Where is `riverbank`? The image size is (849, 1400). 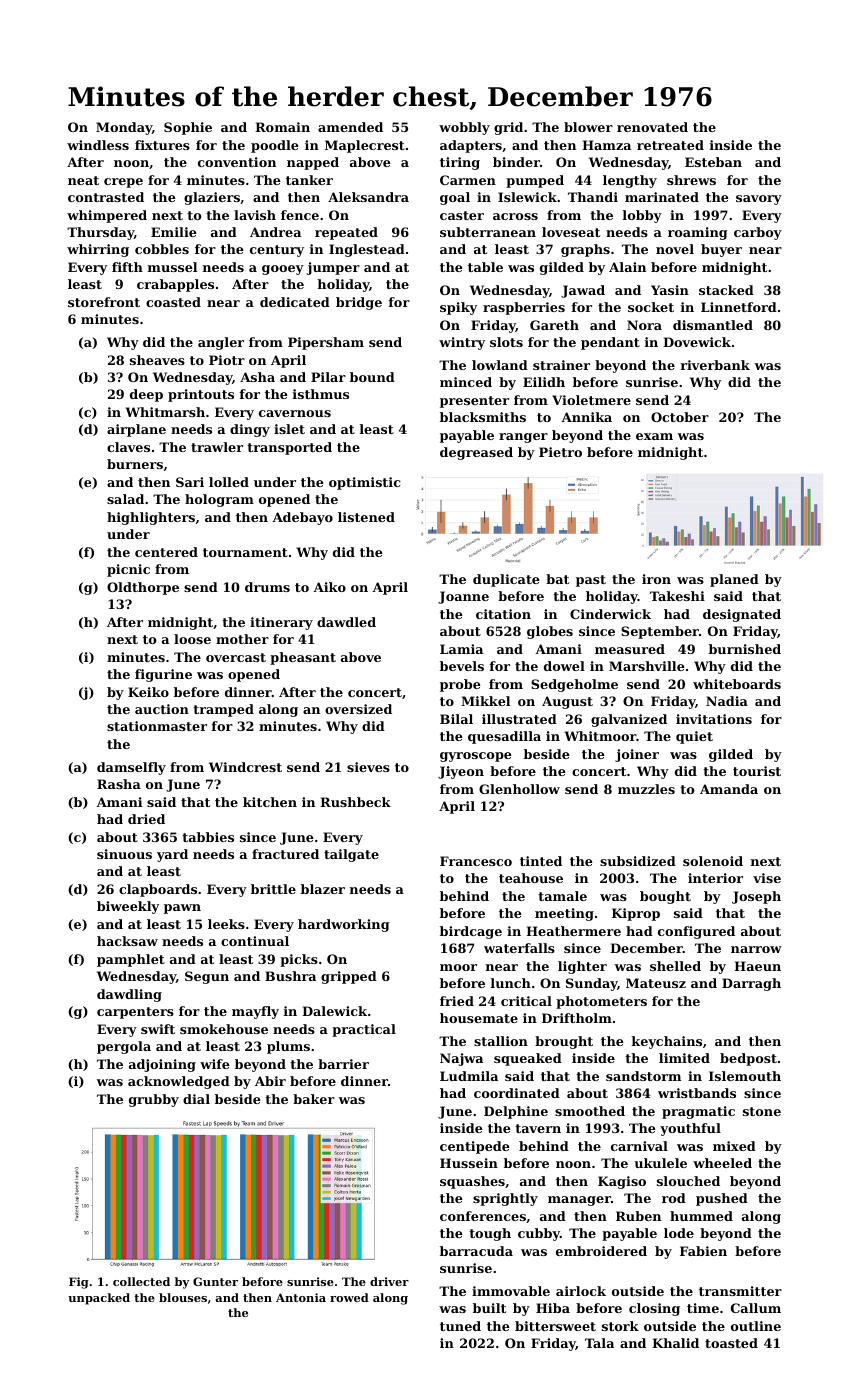 riverbank is located at coordinates (715, 365).
